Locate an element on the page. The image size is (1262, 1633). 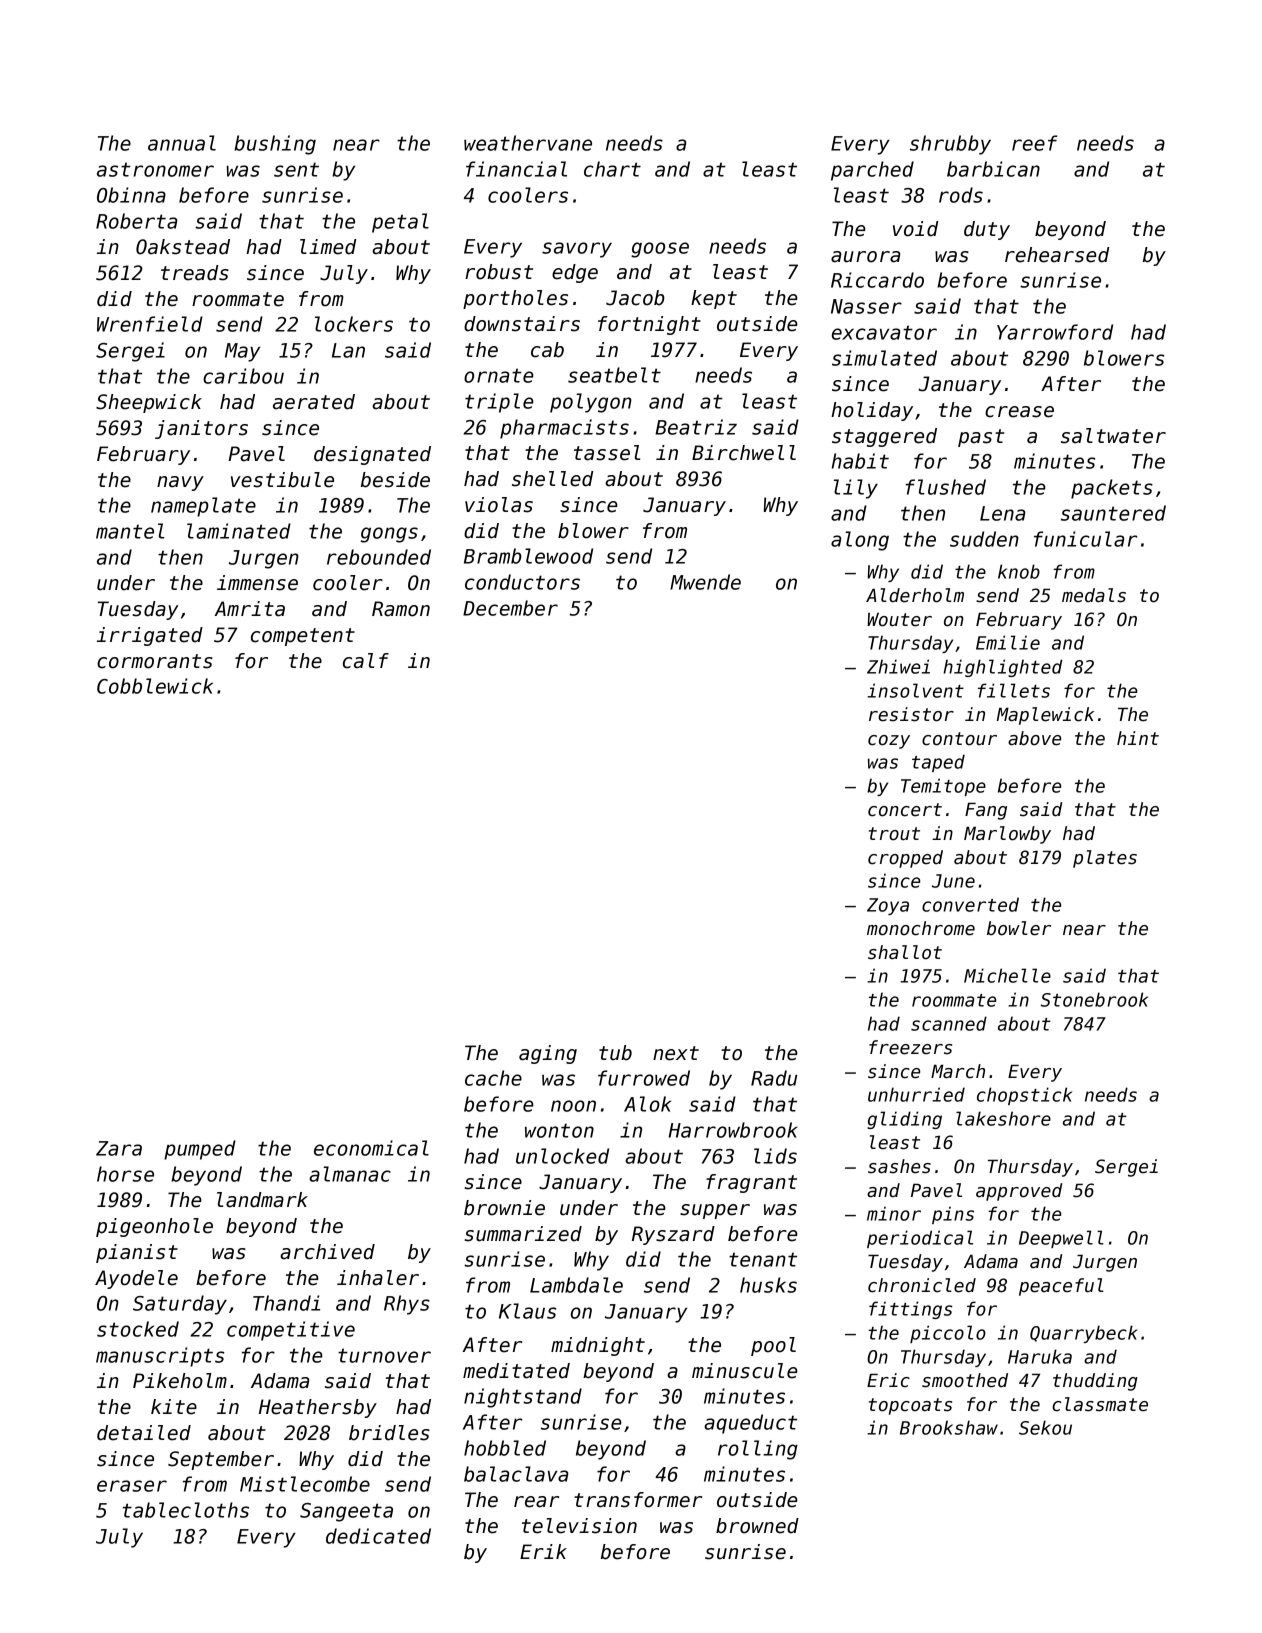
shallot is located at coordinates (905, 952).
